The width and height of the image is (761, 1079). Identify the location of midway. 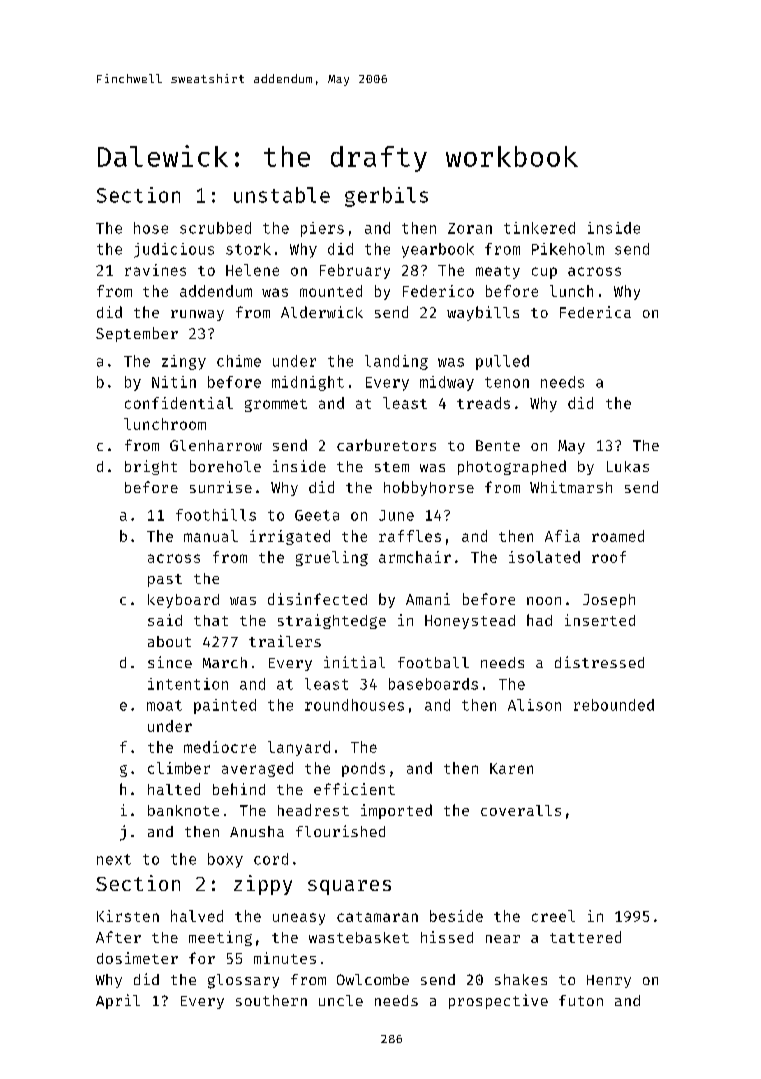
(447, 383).
